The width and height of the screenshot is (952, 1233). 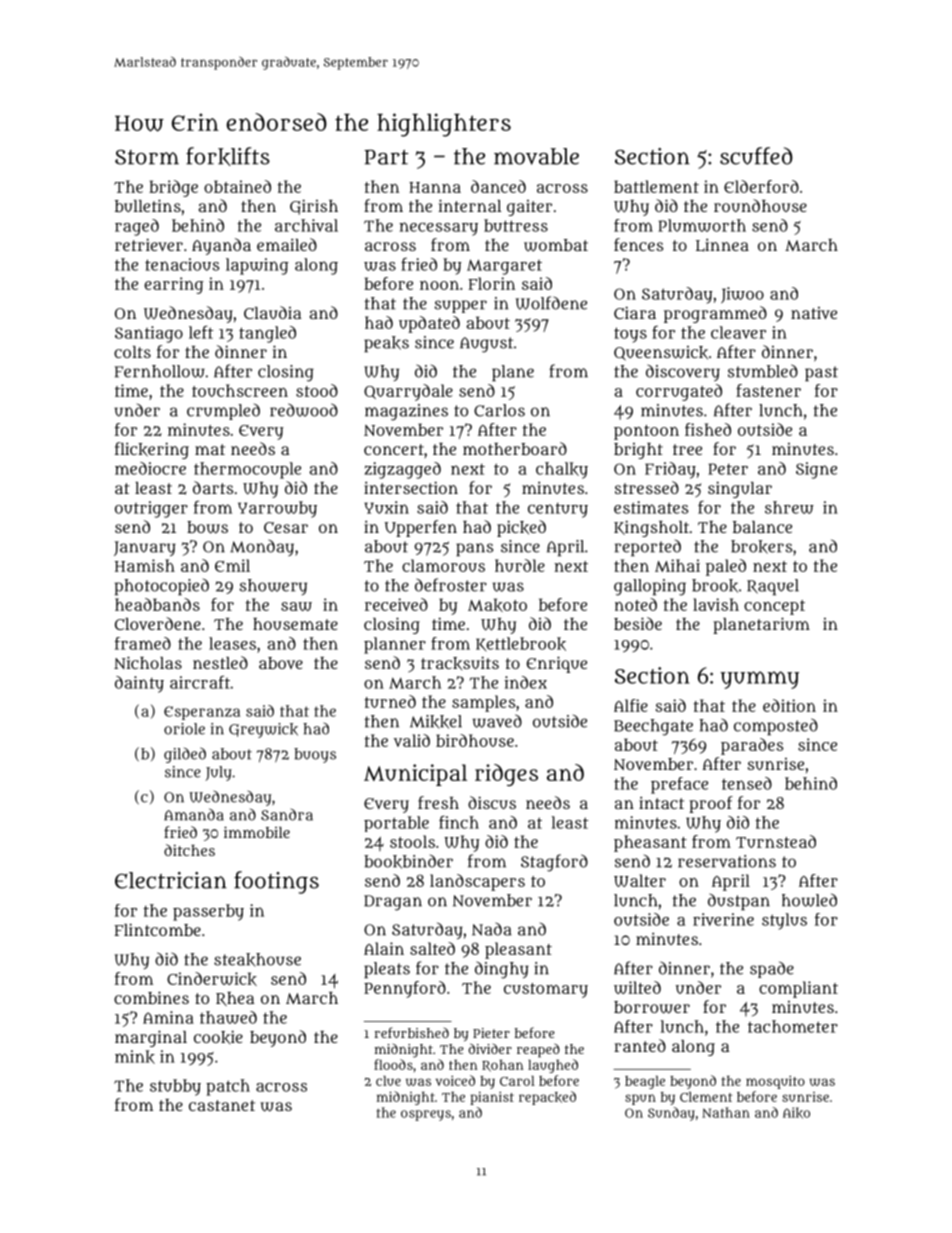 I want to click on immobile, so click(x=257, y=832).
